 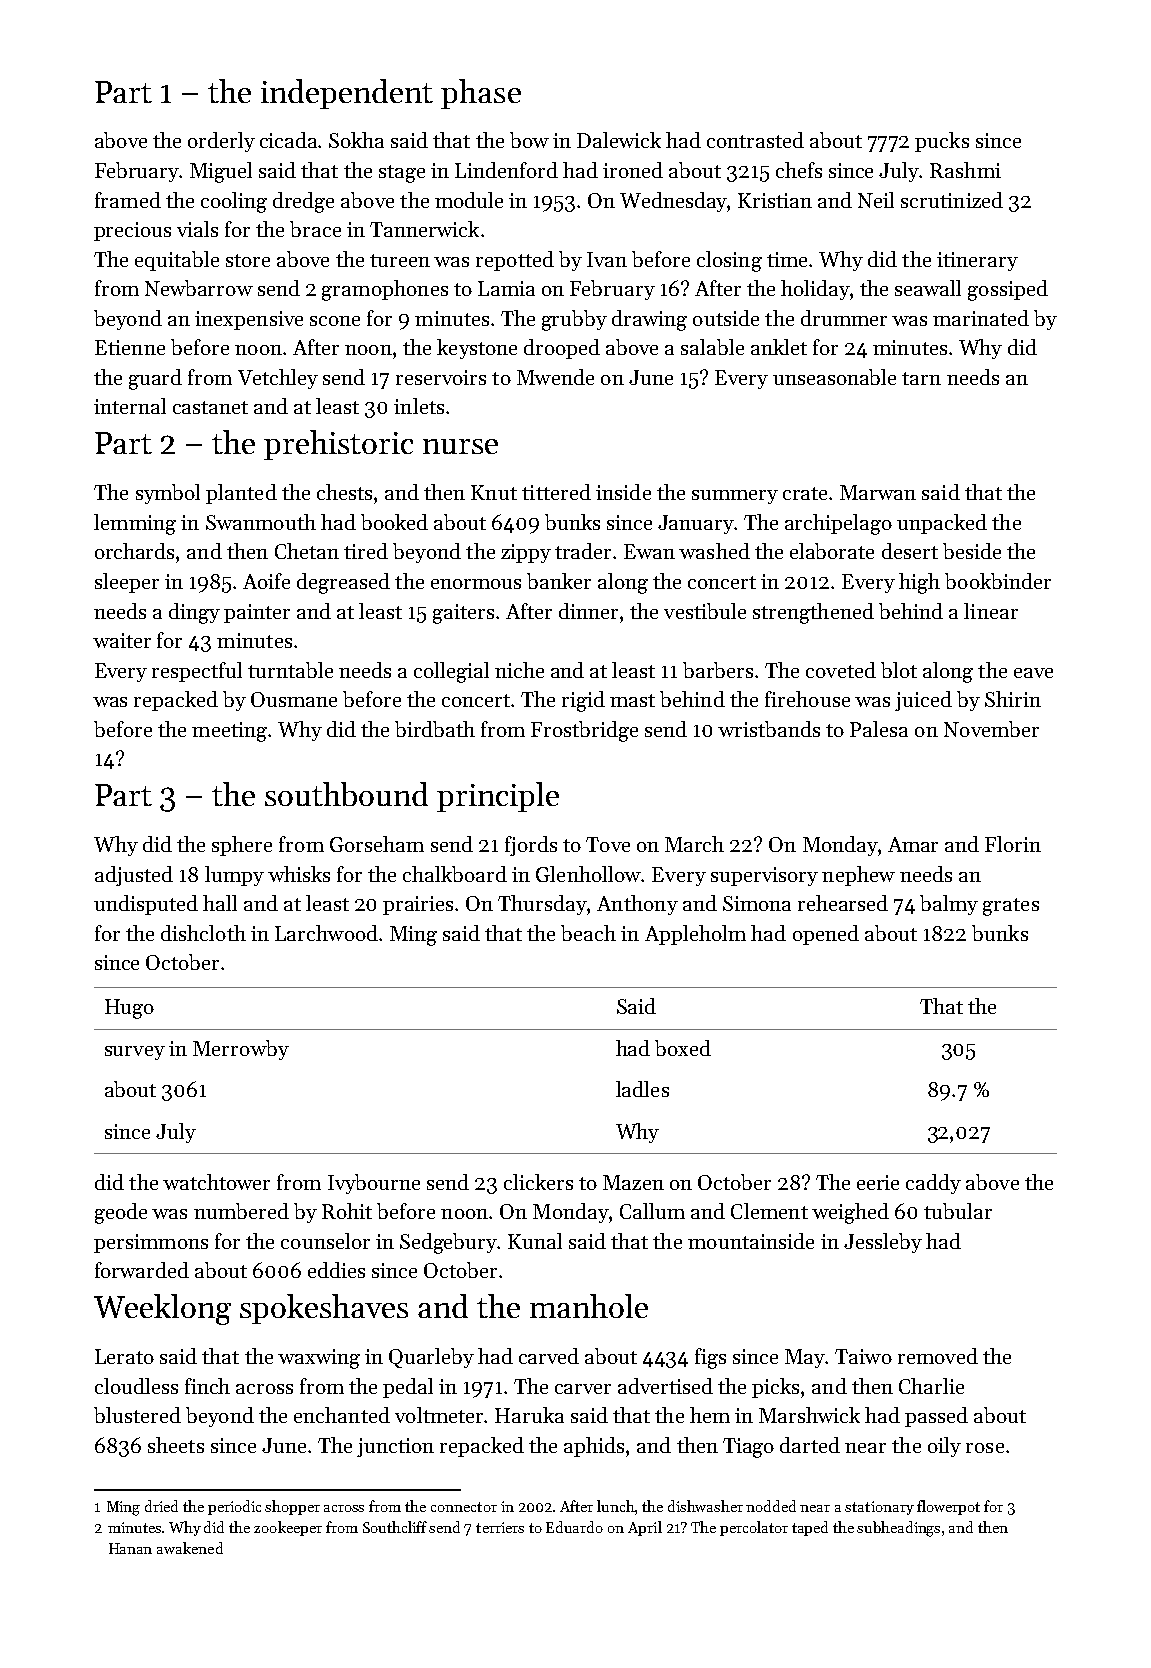 I want to click on painter, so click(x=257, y=613).
